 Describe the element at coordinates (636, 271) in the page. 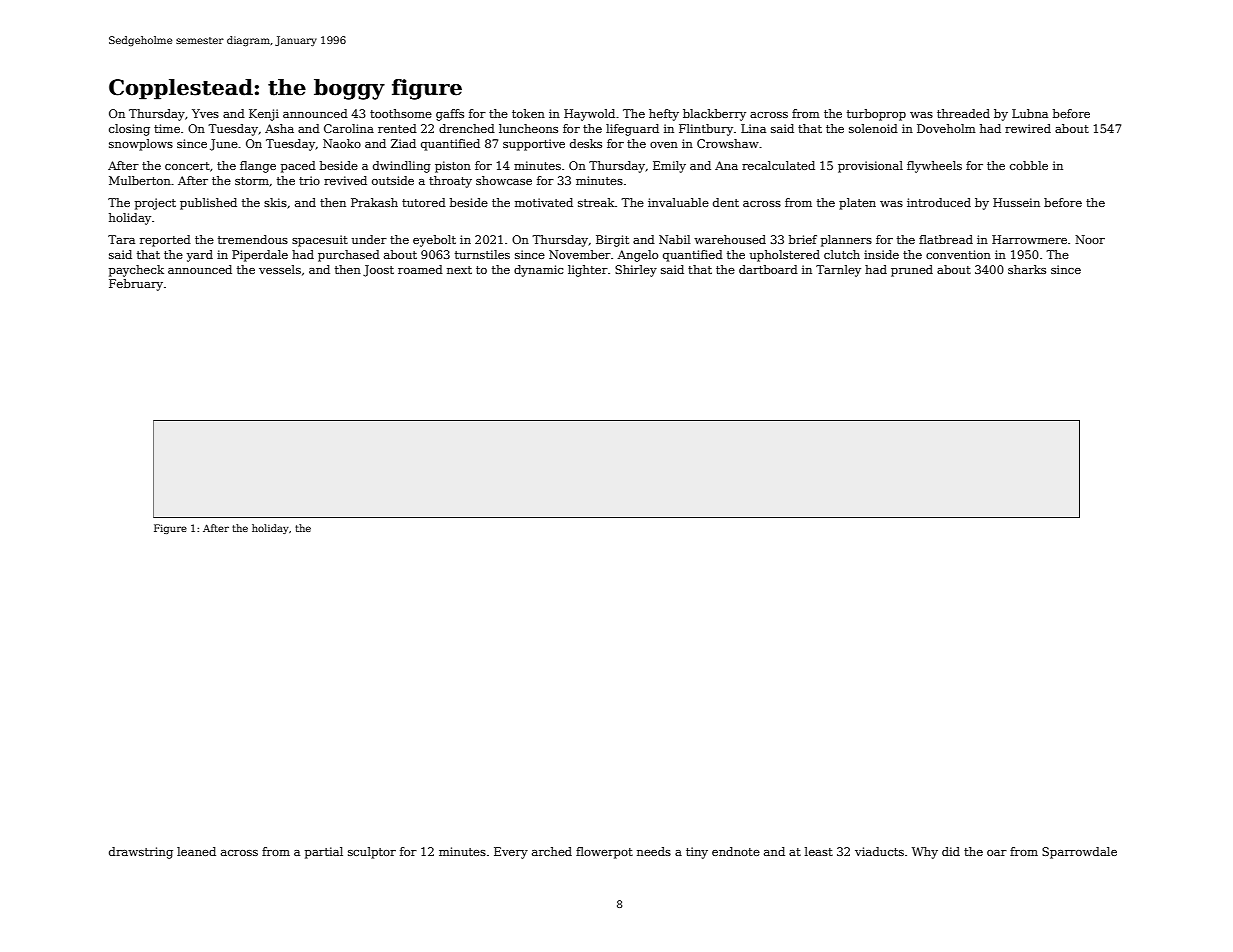

I see `Shirley` at that location.
